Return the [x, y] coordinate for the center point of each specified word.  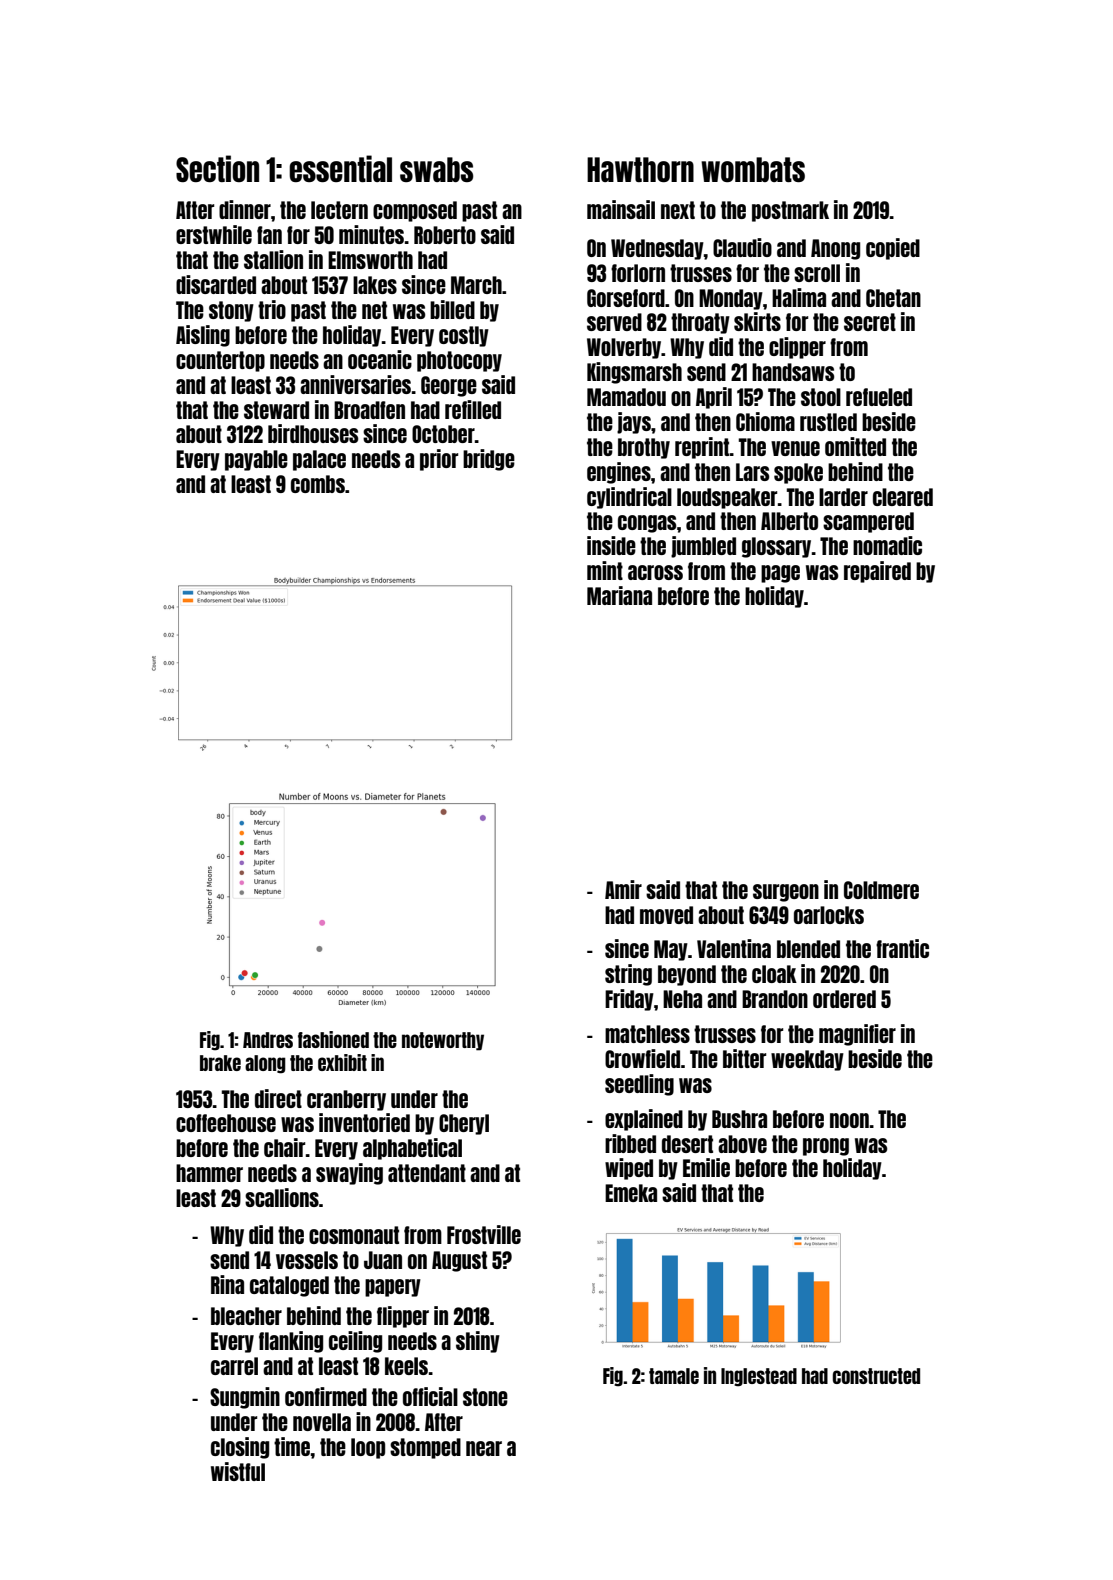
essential [340, 168]
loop [368, 1448]
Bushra [739, 1119]
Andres [268, 1040]
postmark [790, 211]
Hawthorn [640, 169]
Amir [623, 889]
